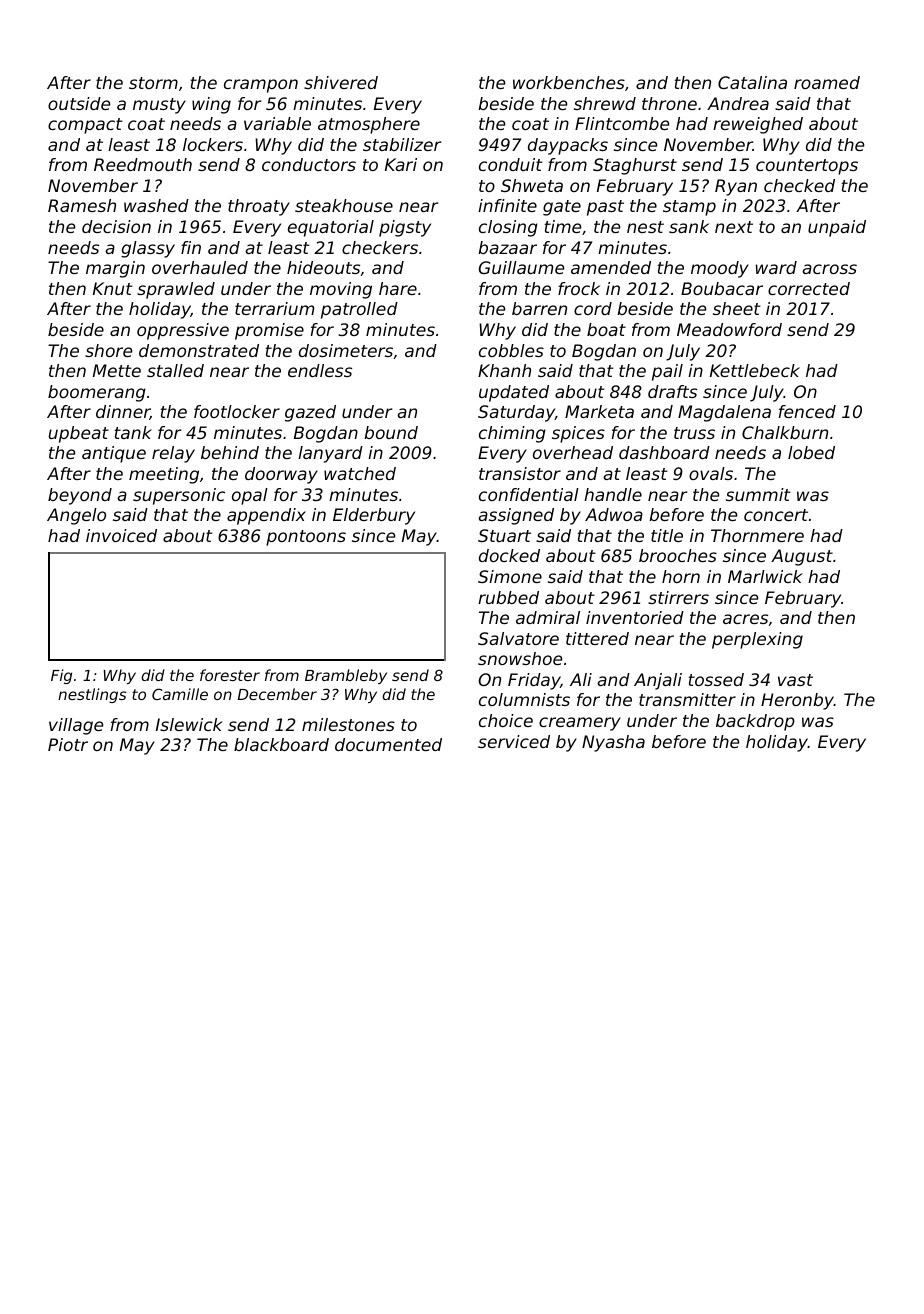  Describe the element at coordinates (346, 676) in the document. I see `Brambleby` at that location.
